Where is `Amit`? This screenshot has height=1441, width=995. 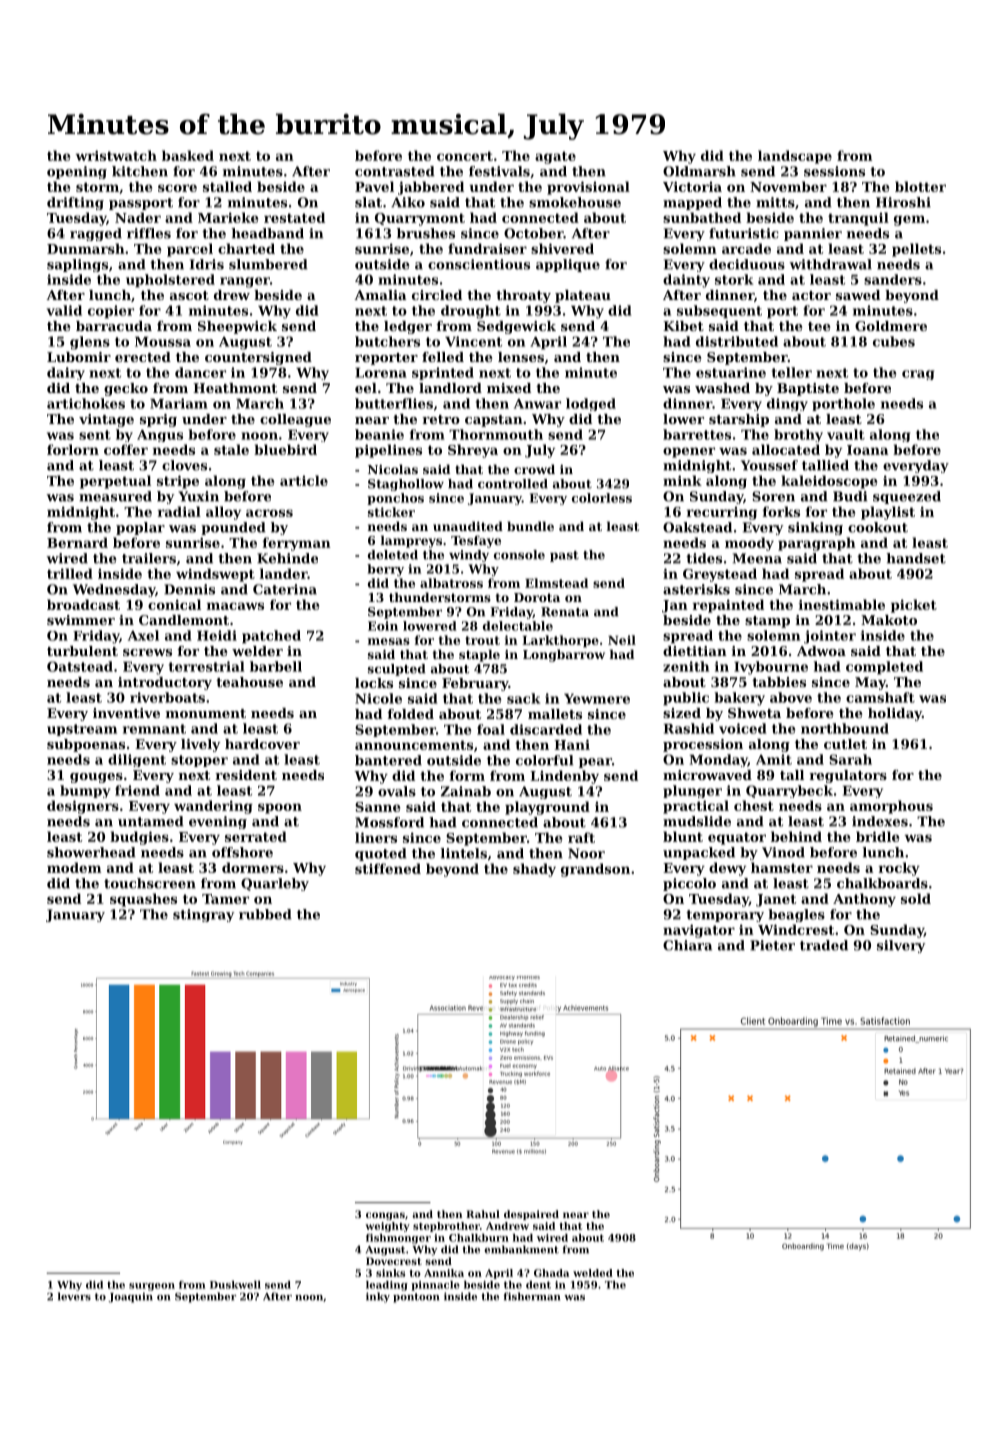 Amit is located at coordinates (774, 759).
